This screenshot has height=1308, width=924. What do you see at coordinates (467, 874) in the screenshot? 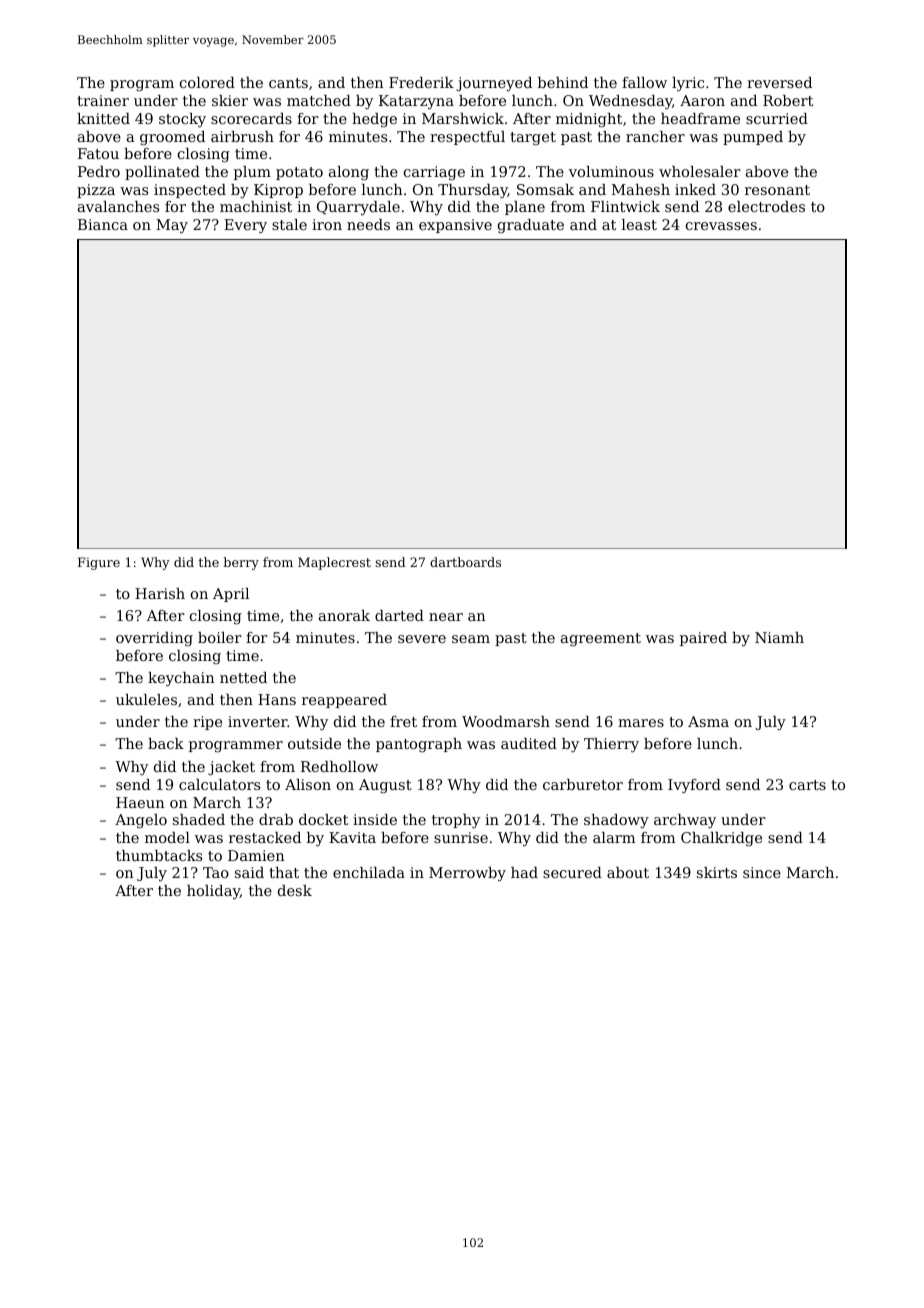
I see `Merrowby` at bounding box center [467, 874].
